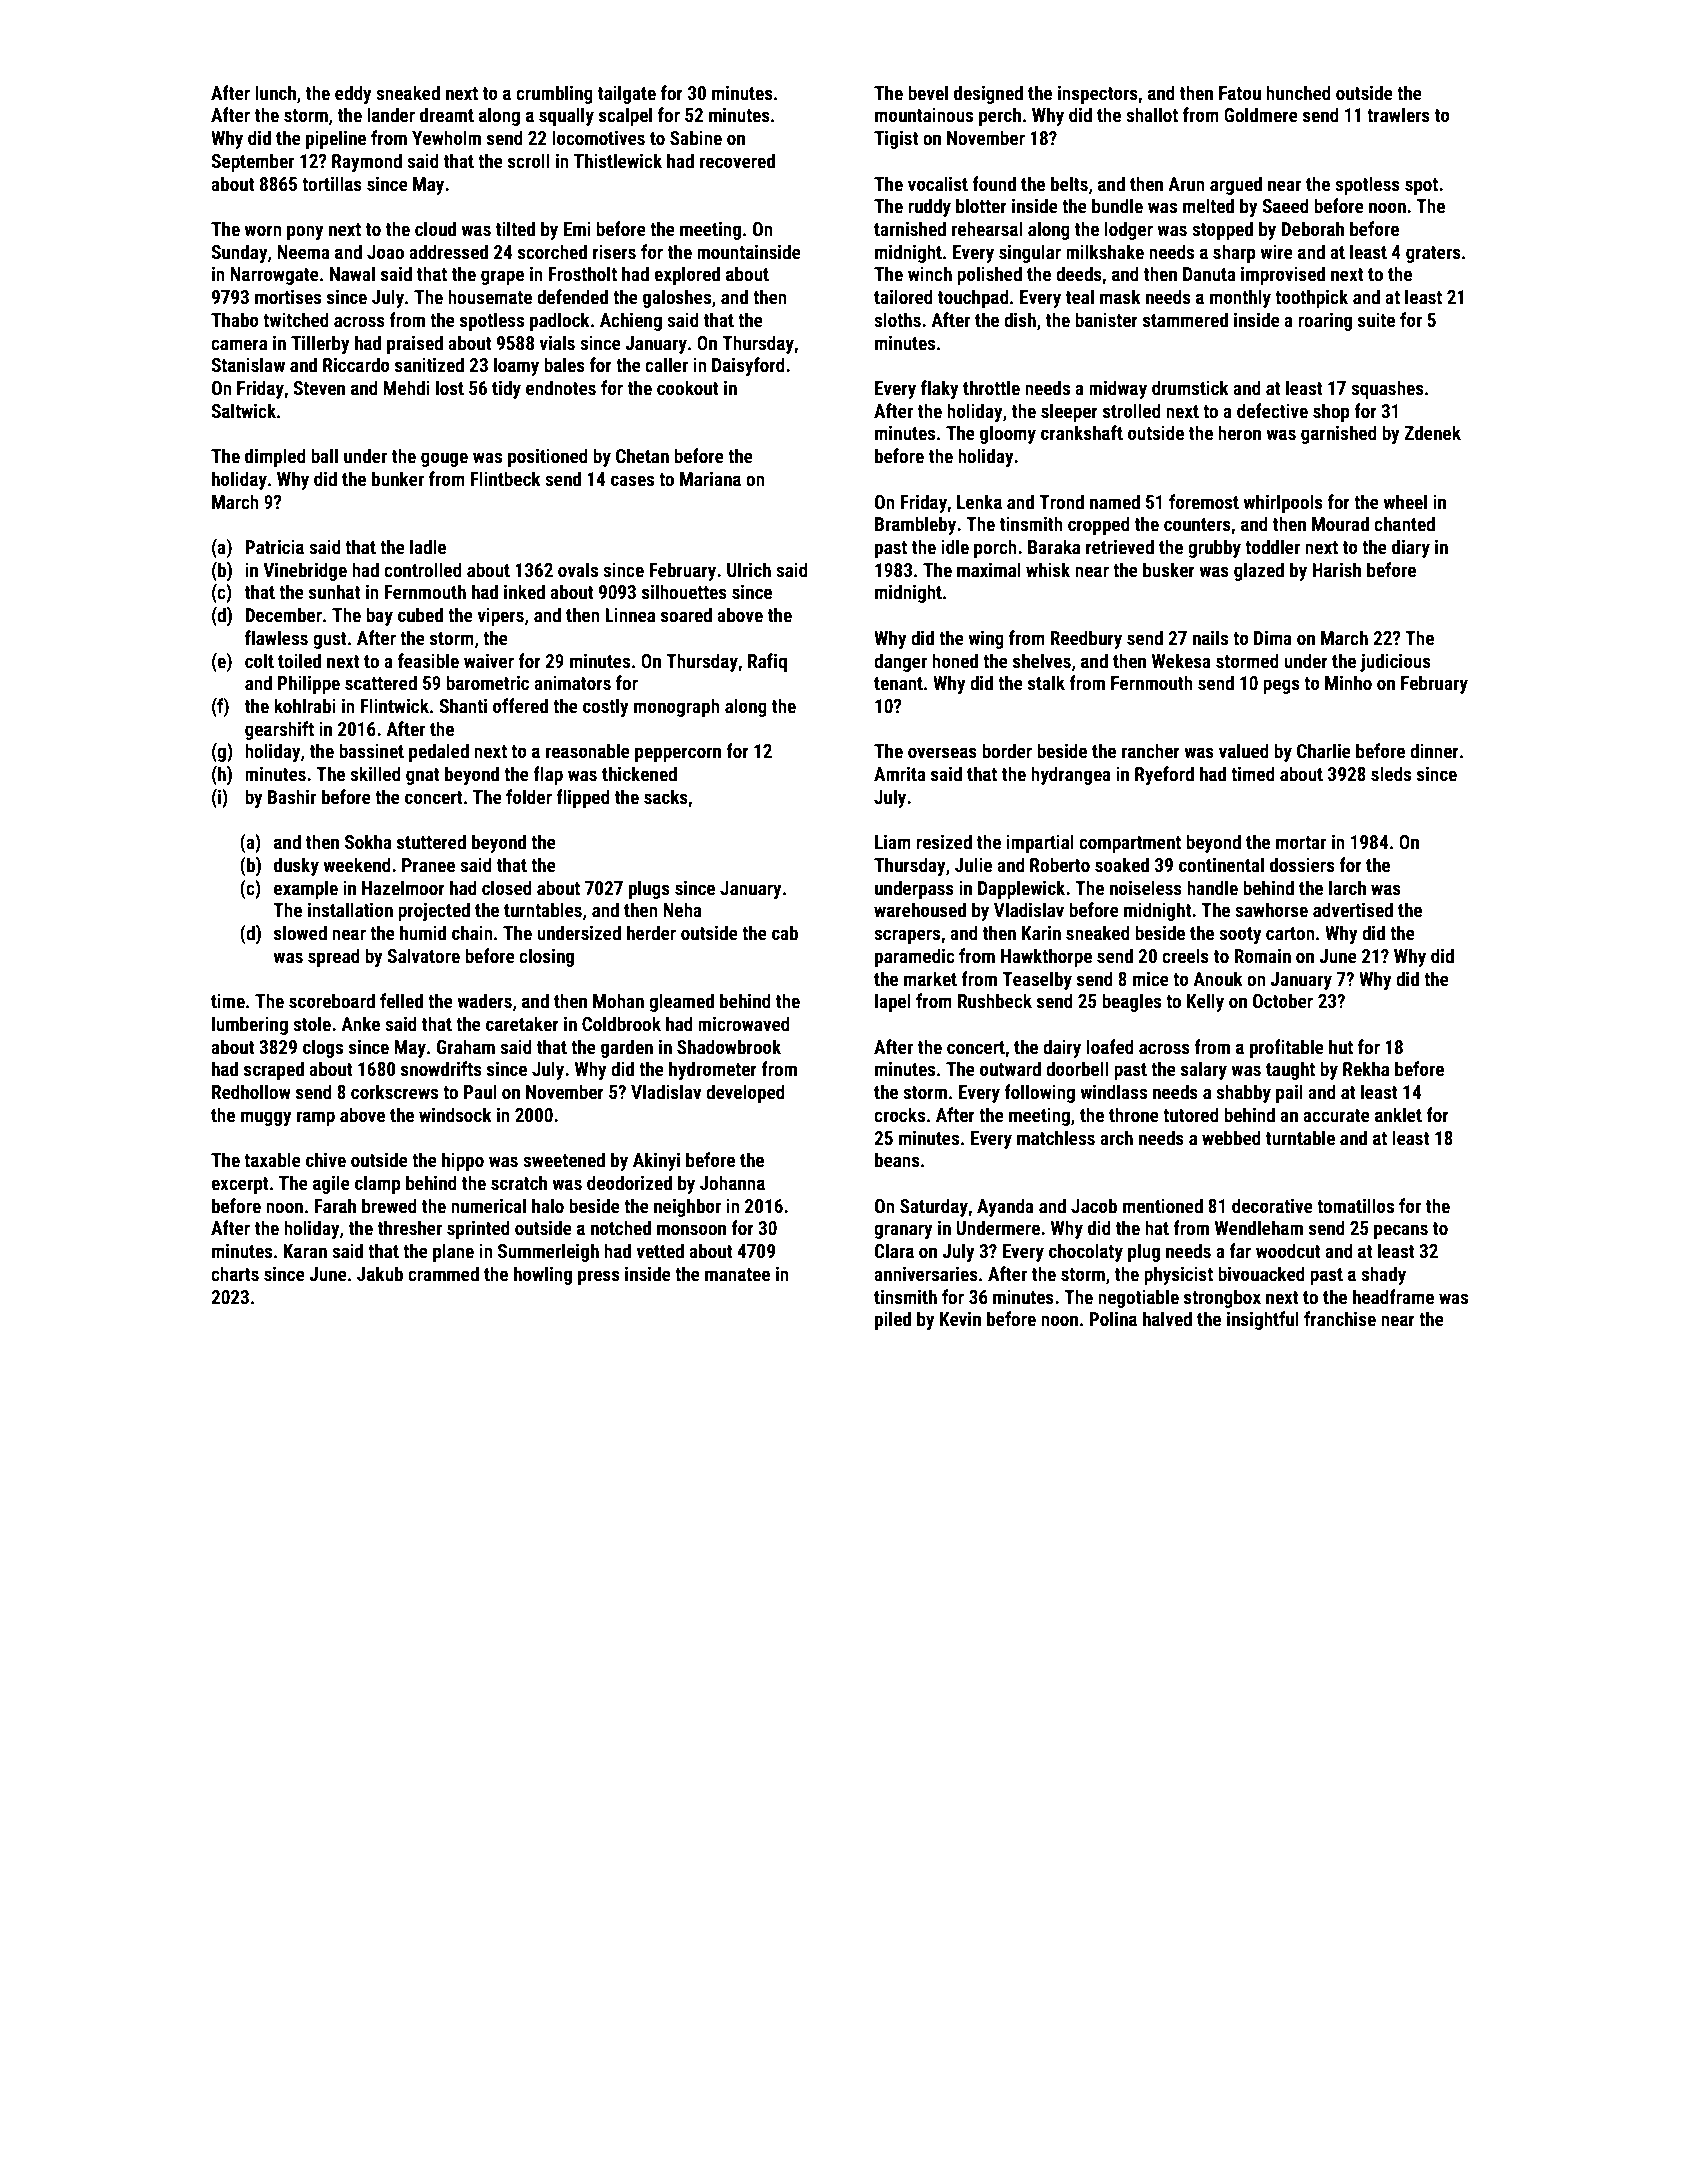 This document has height=2178, width=1683. What do you see at coordinates (928, 92) in the document?
I see `bevel` at bounding box center [928, 92].
